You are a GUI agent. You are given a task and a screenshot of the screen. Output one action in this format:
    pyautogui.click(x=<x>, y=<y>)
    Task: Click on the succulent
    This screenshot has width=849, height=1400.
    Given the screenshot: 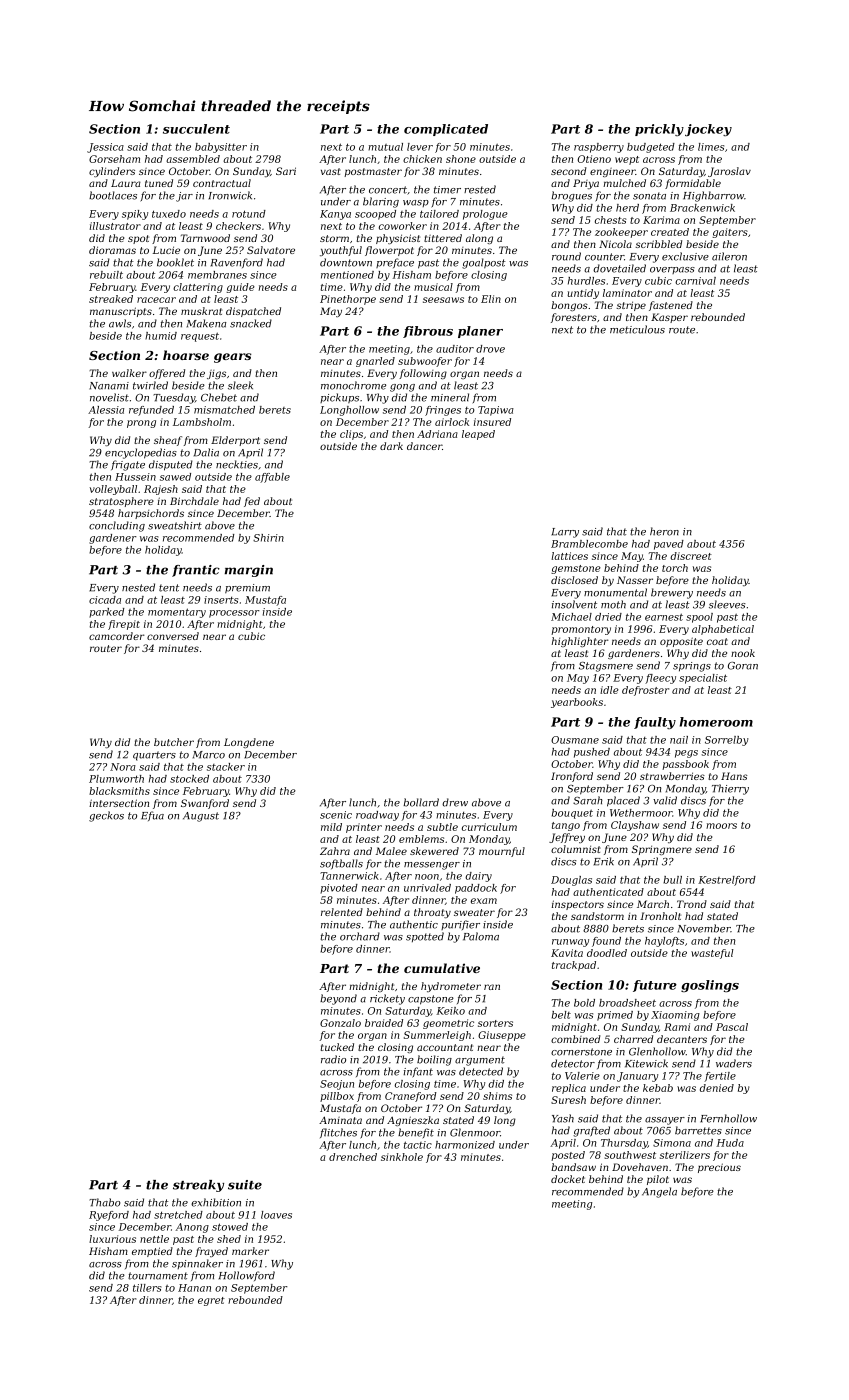 What is the action you would take?
    pyautogui.click(x=196, y=129)
